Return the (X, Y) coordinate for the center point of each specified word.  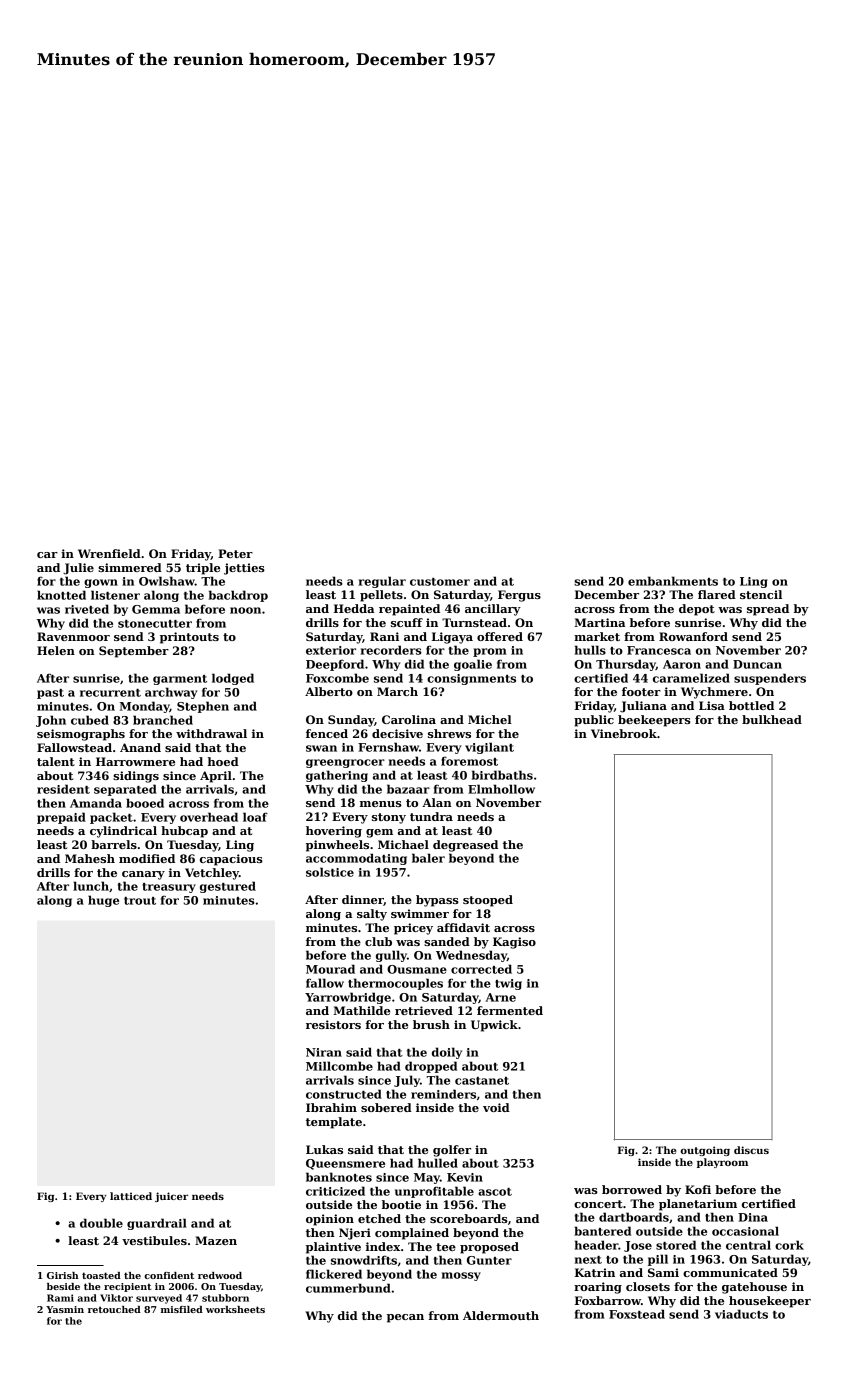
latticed (131, 1196)
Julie (78, 569)
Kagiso (514, 943)
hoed (223, 761)
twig (508, 984)
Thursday (626, 665)
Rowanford (693, 636)
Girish (62, 1275)
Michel (490, 719)
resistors (333, 1024)
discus (751, 1150)
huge (103, 901)
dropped (431, 1067)
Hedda (354, 608)
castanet (482, 1081)
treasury (169, 888)
